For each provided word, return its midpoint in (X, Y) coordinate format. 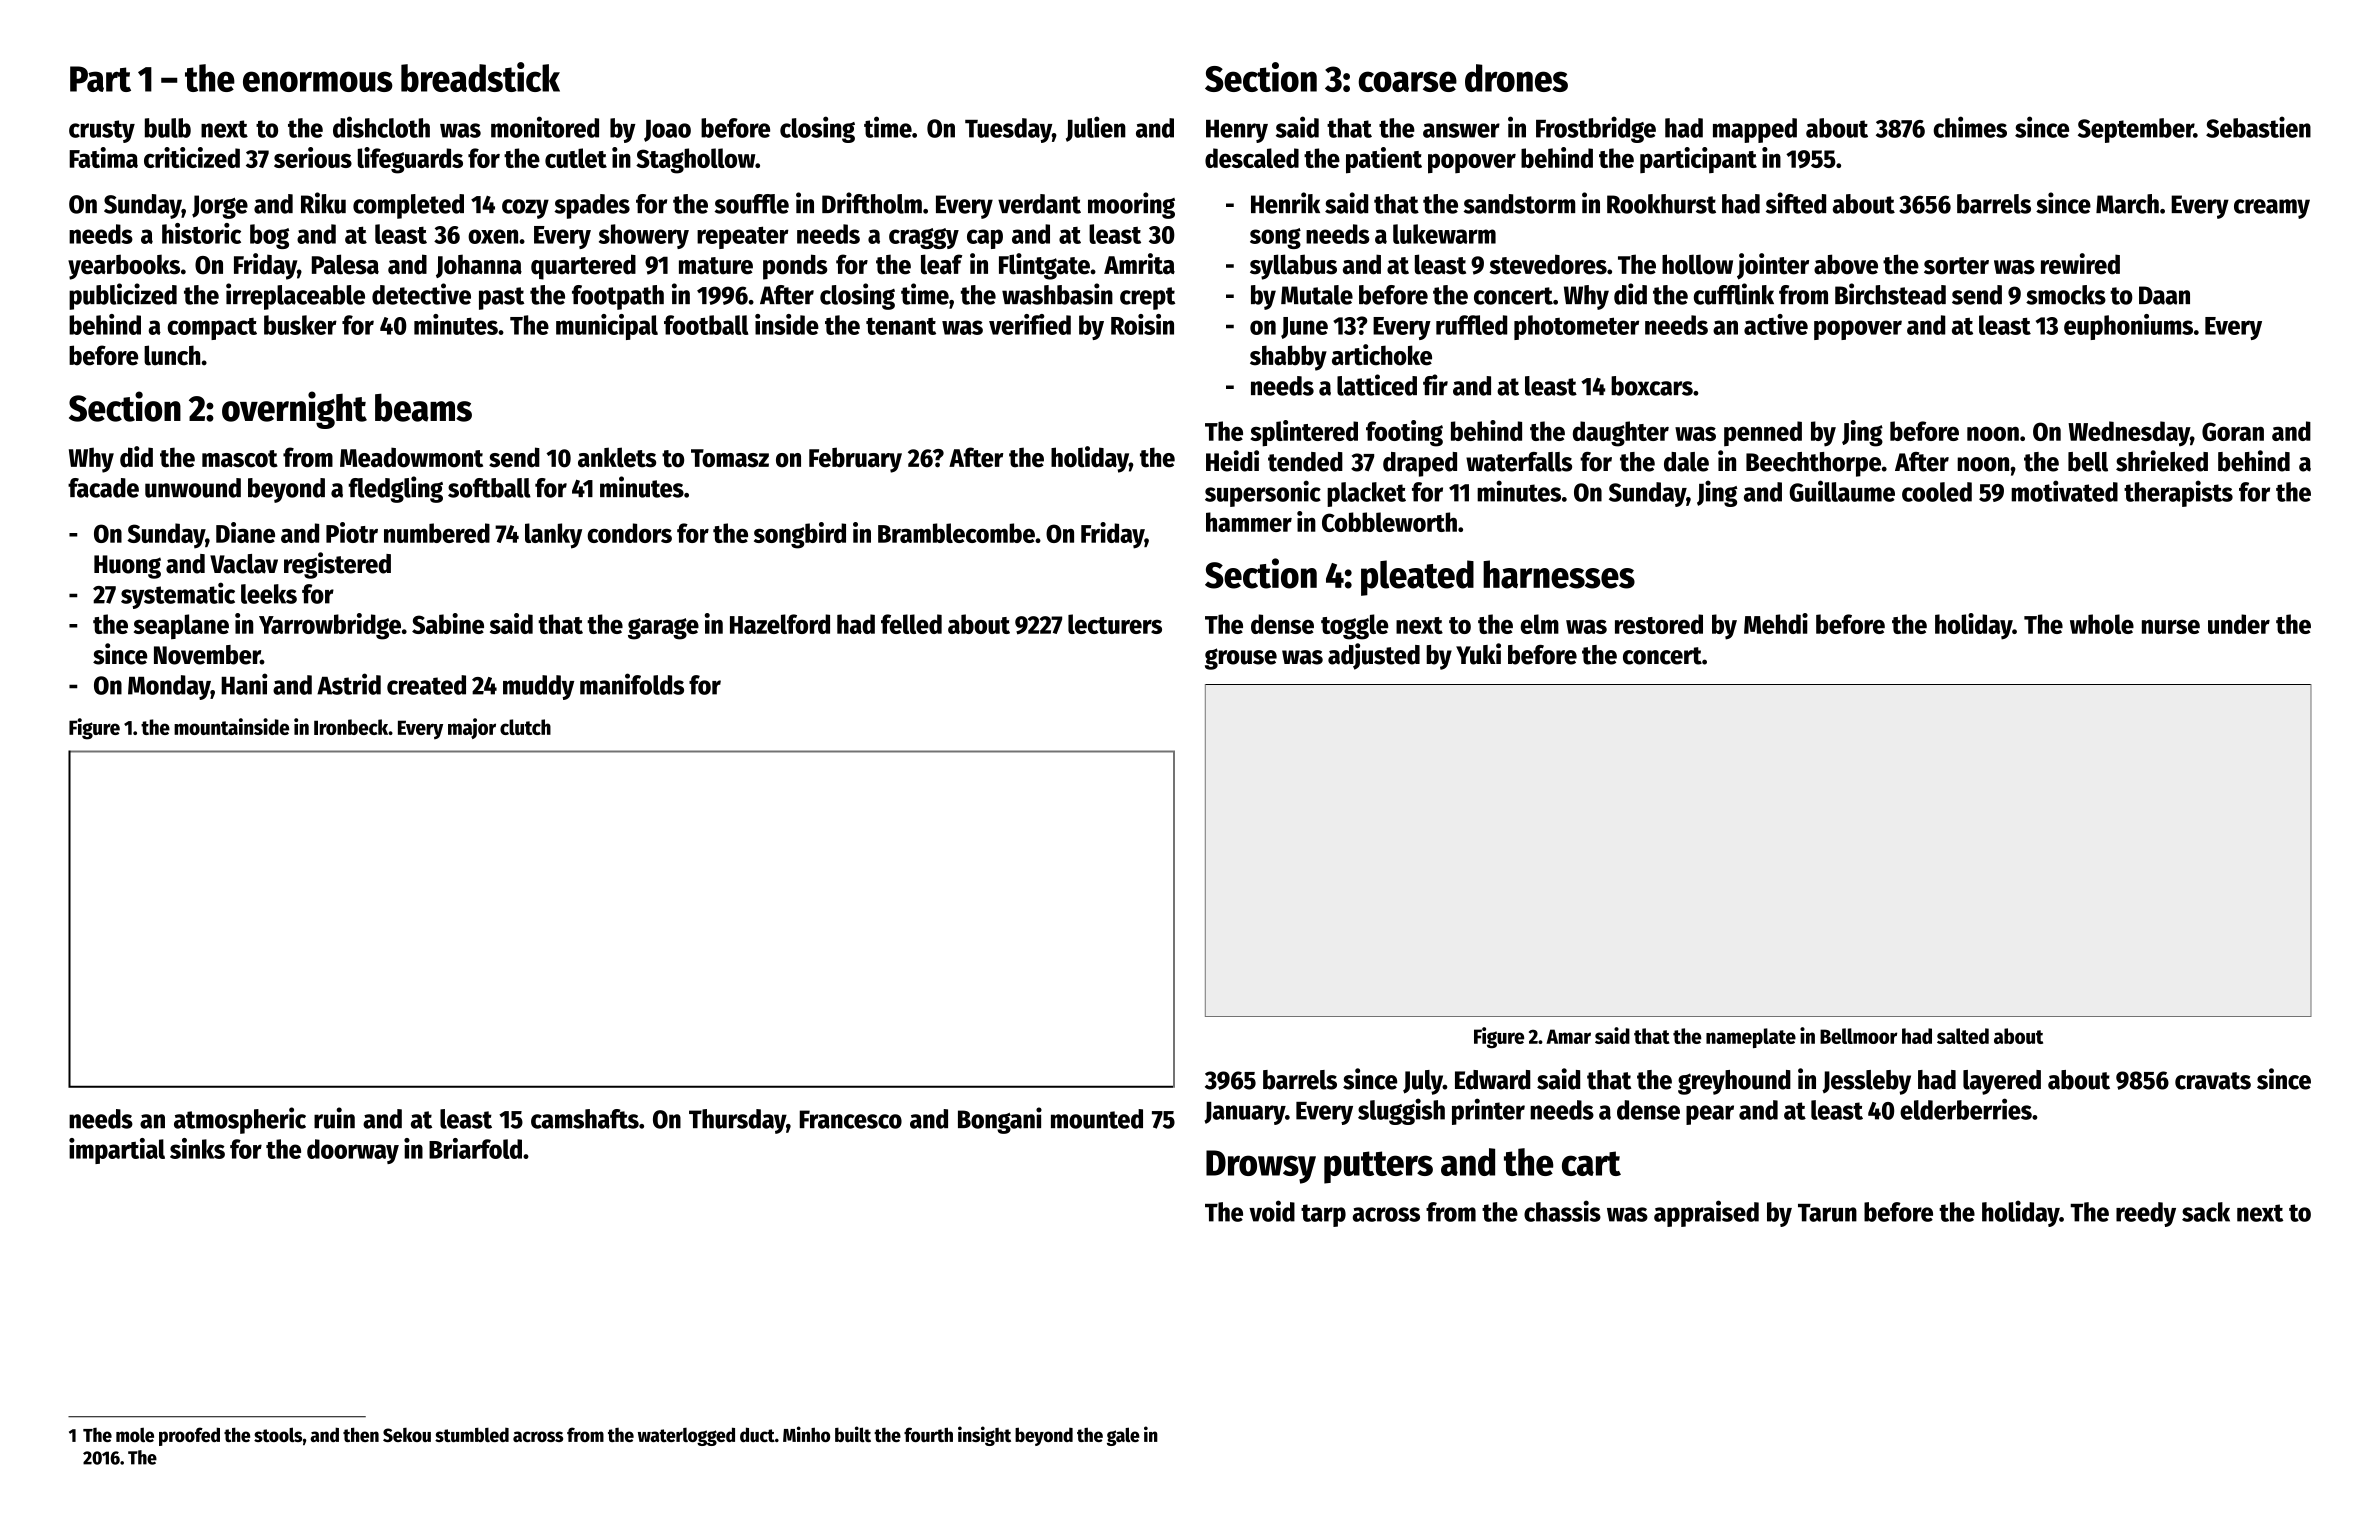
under (2239, 624)
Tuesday (1008, 130)
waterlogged (686, 1436)
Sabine (448, 623)
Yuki (1478, 654)
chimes (1970, 127)
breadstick (480, 77)
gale (1123, 1436)
